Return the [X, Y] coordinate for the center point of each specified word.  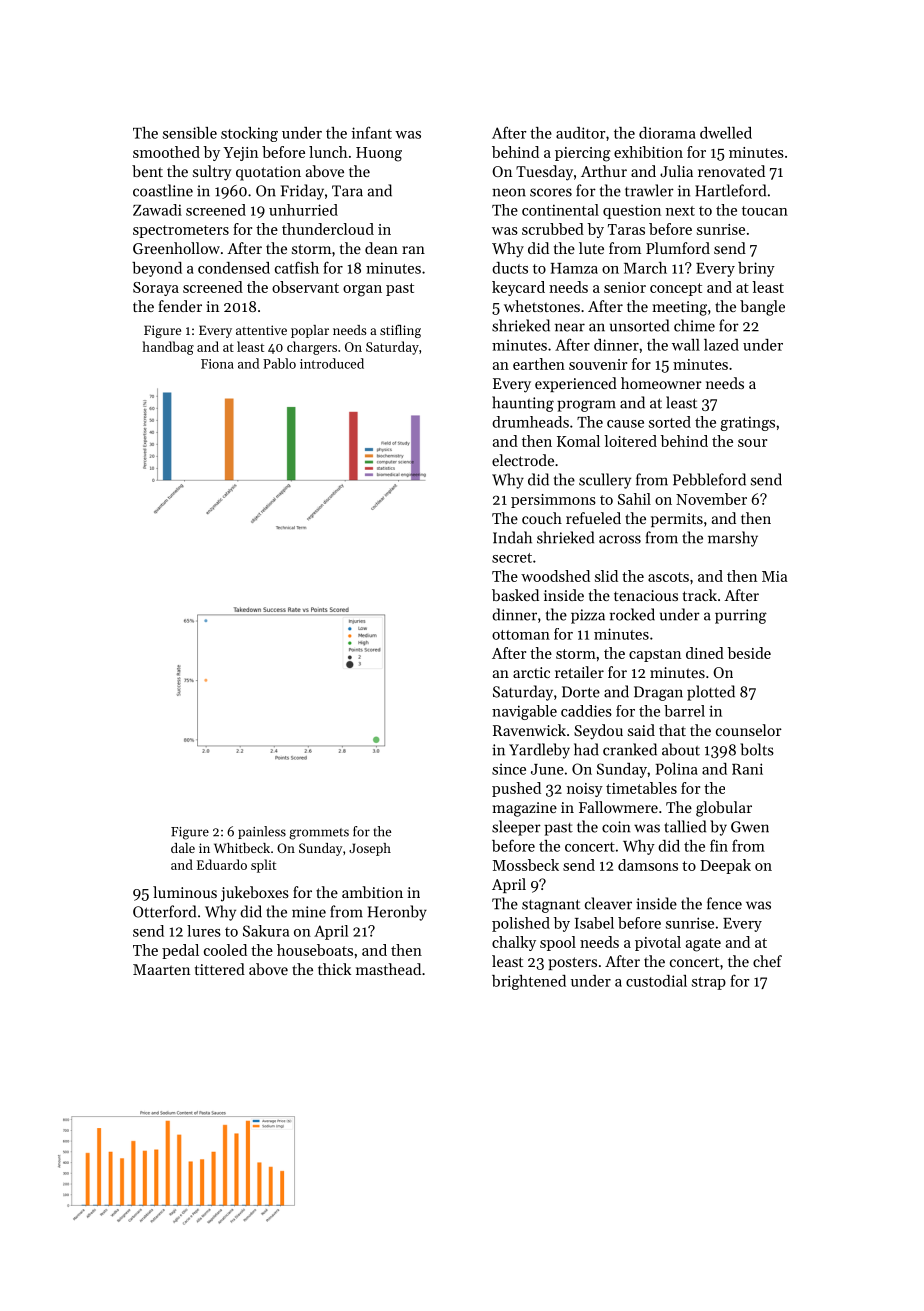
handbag [168, 348]
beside [749, 653]
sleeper [516, 828]
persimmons [553, 501]
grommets [319, 834]
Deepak [725, 866]
